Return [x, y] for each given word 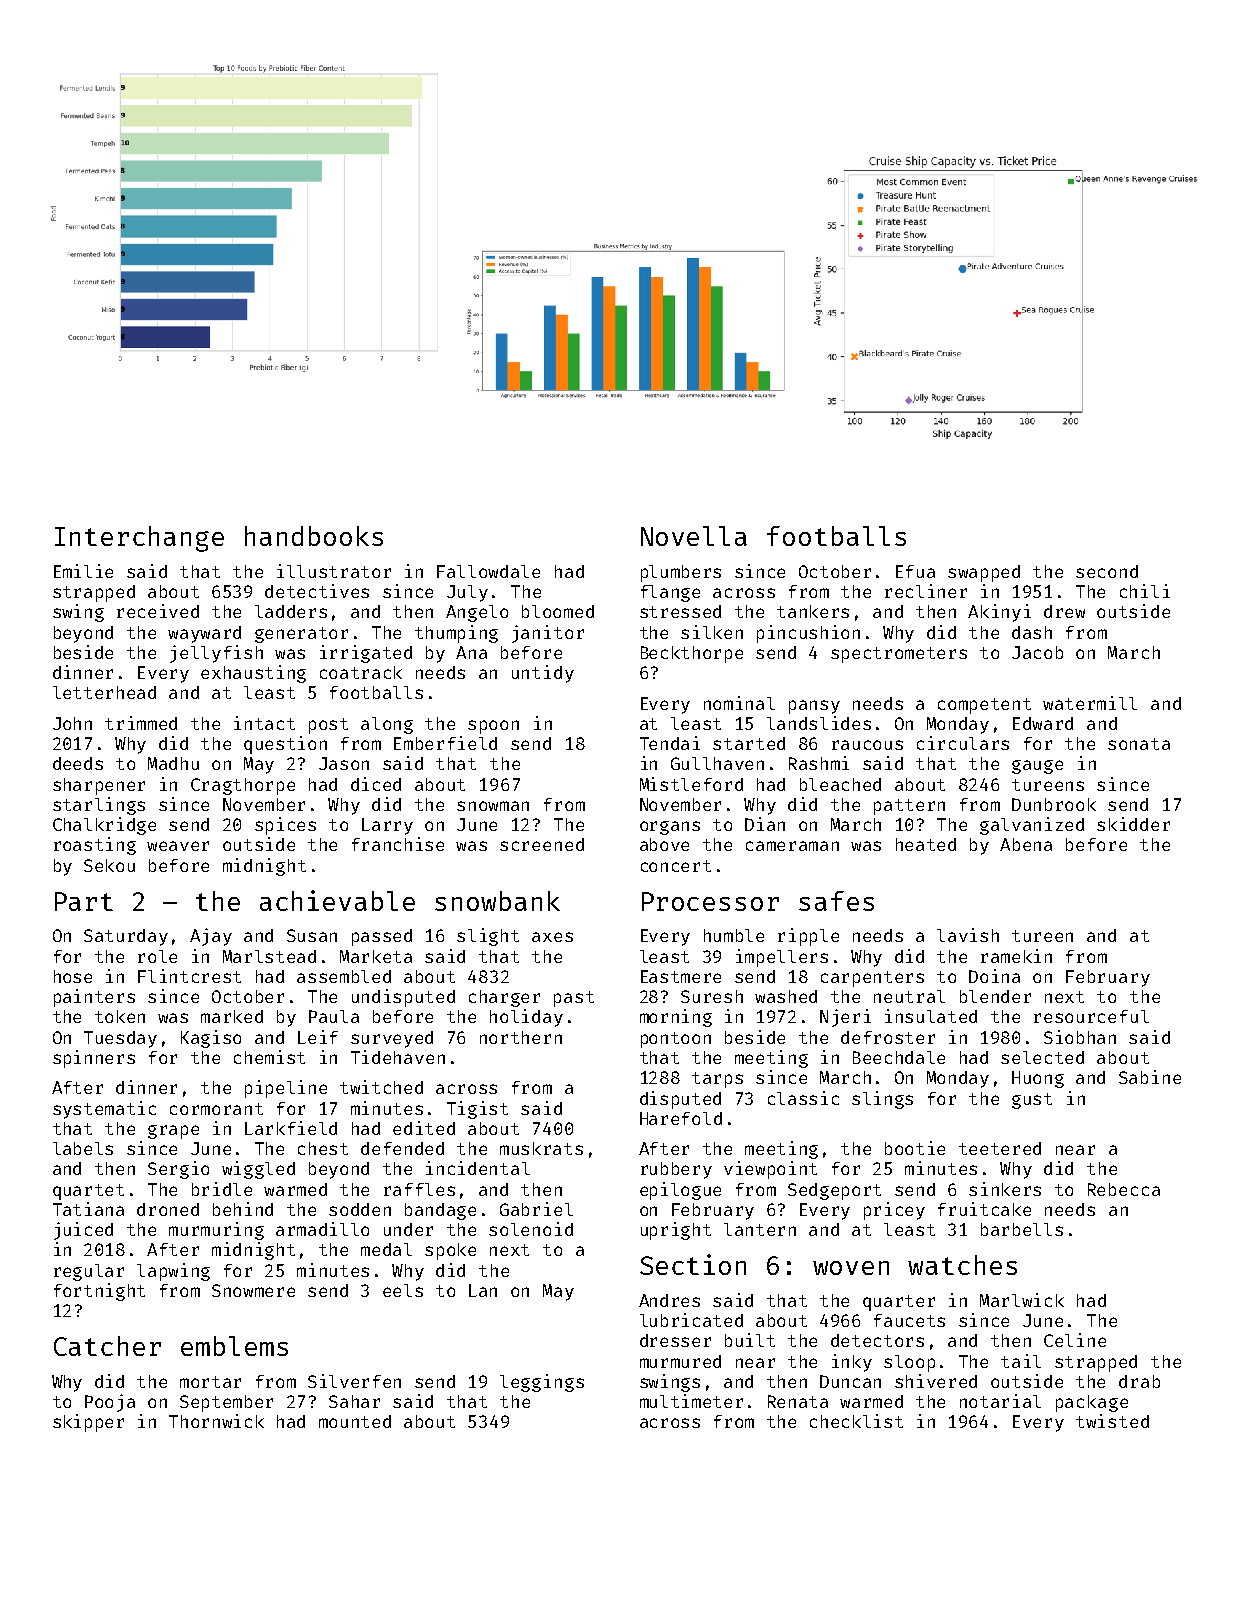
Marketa [376, 956]
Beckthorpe [692, 654]
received [158, 611]
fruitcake [984, 1209]
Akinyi [999, 613]
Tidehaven [398, 1057]
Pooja [110, 1403]
